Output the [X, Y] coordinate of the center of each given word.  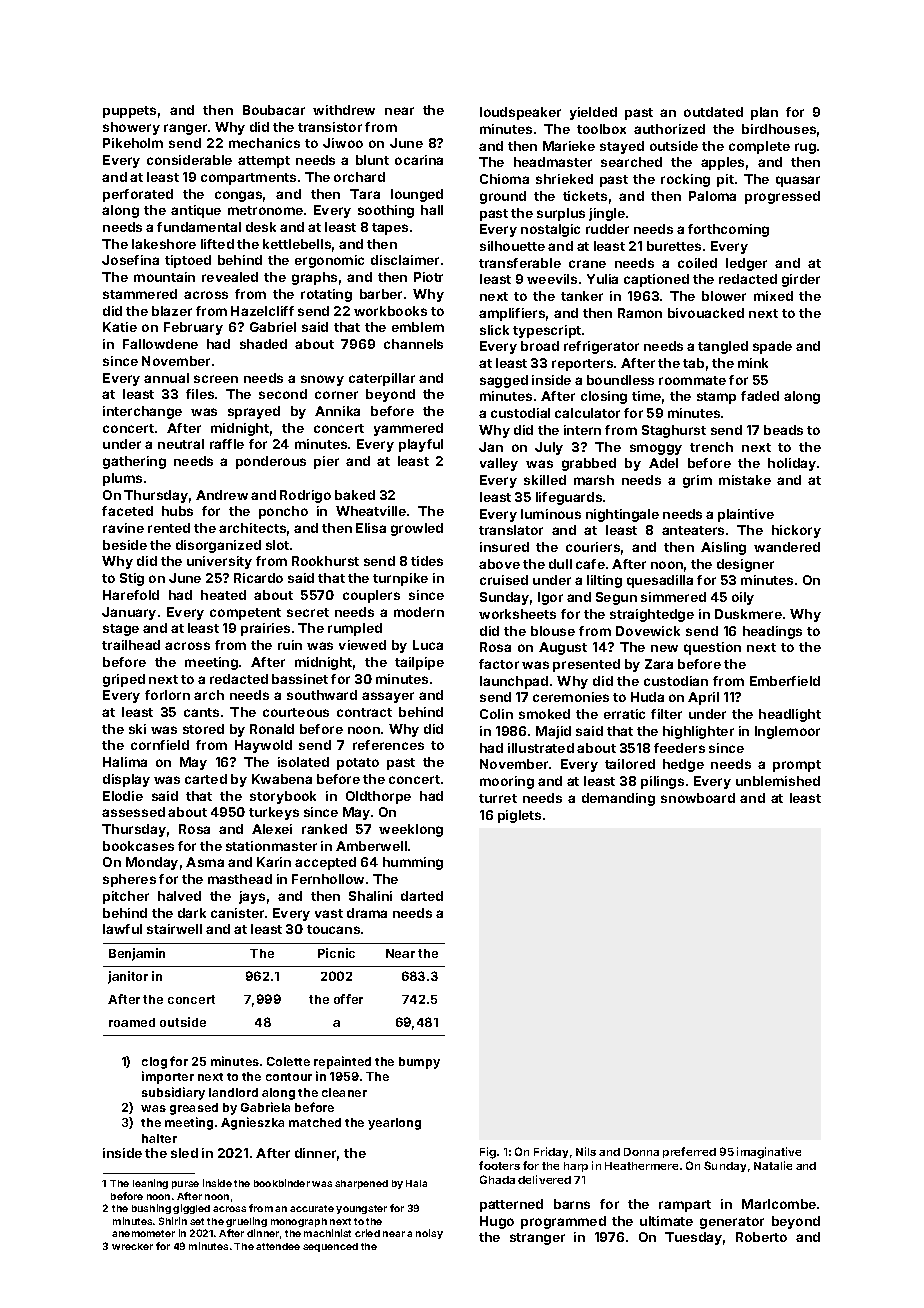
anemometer [143, 1233]
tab [693, 363]
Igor [550, 598]
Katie [120, 327]
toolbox [601, 129]
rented [169, 528]
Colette [288, 1061]
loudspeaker [520, 113]
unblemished [778, 781]
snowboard [698, 798]
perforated [138, 195]
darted [422, 896]
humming [413, 863]
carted [206, 779]
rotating [326, 295]
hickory [796, 531]
